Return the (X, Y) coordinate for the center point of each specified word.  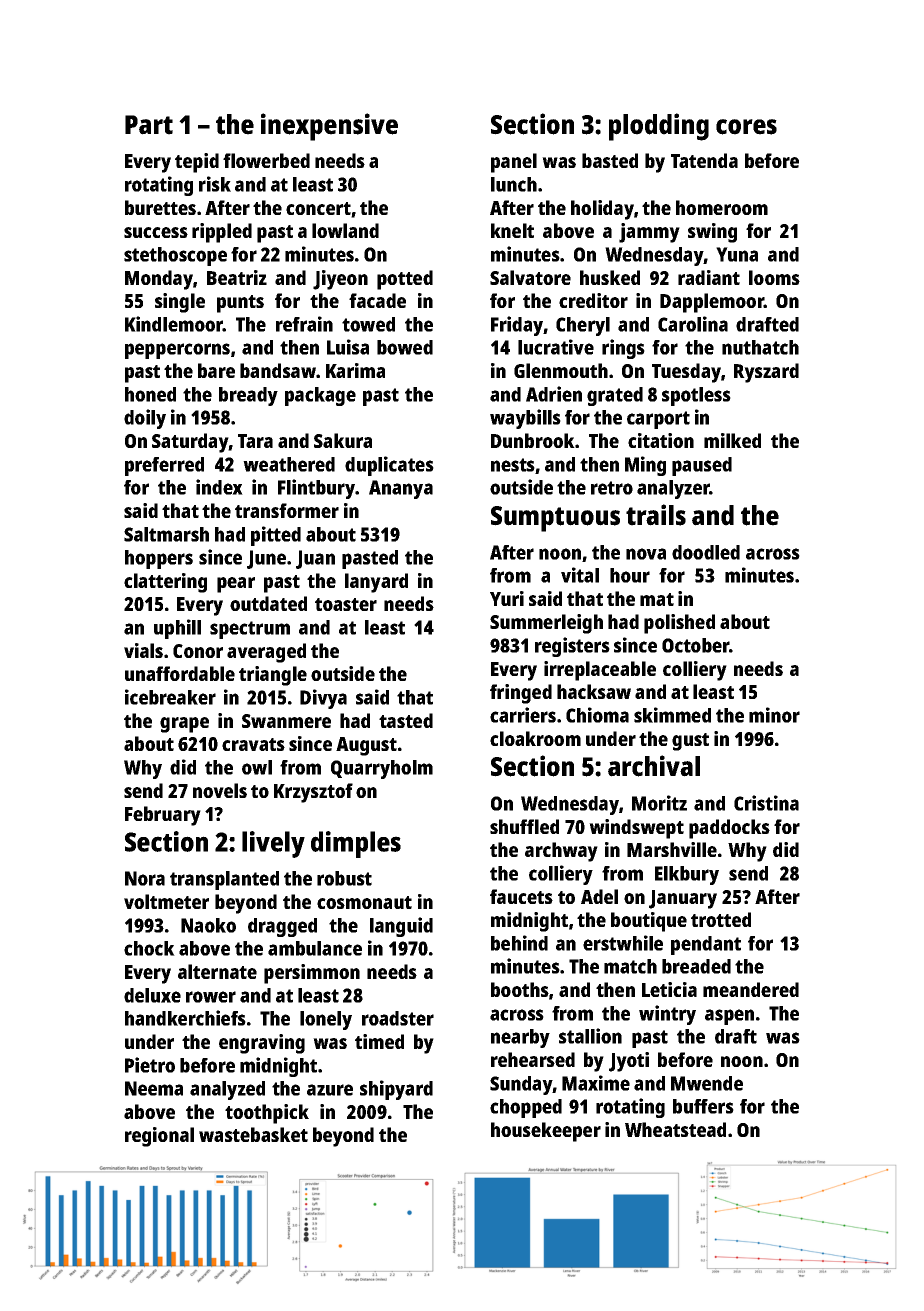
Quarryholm (382, 769)
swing (712, 233)
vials (143, 650)
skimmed (672, 715)
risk (215, 184)
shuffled (524, 826)
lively (273, 844)
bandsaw (278, 370)
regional (159, 1137)
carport (658, 420)
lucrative (556, 347)
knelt (512, 230)
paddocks (729, 829)
